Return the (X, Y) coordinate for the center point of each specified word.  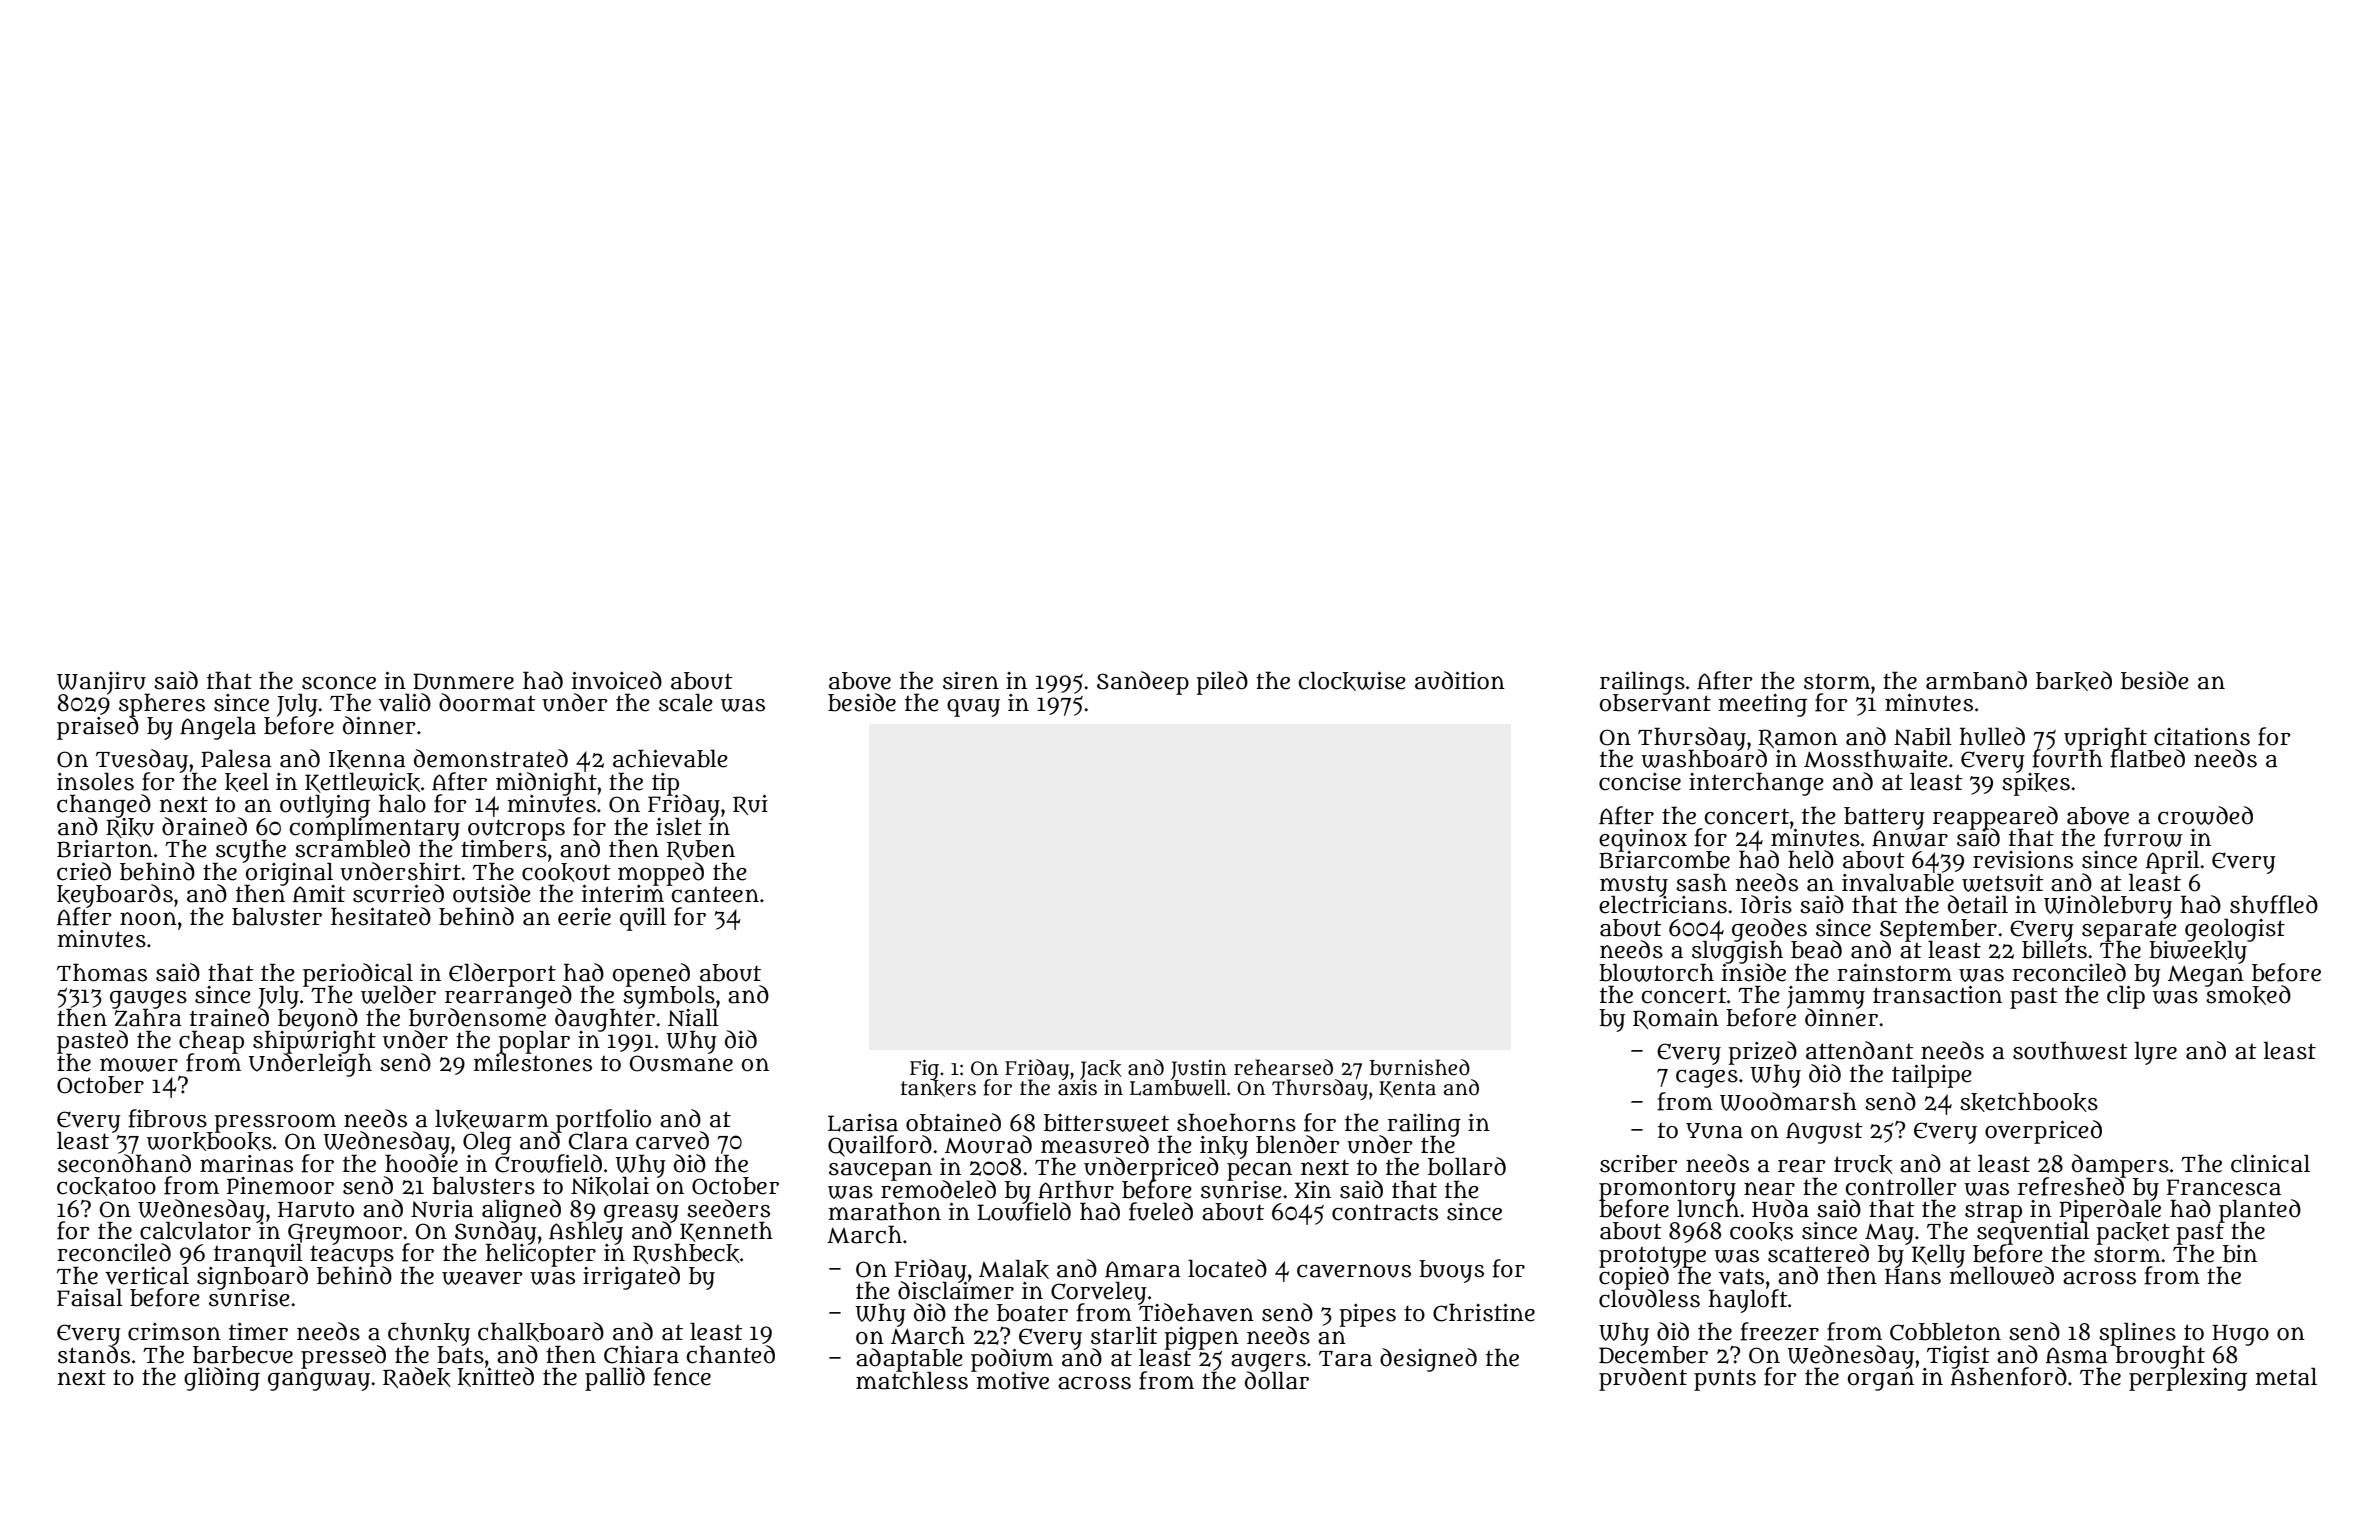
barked (2074, 681)
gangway (319, 1381)
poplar (534, 1041)
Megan (2206, 976)
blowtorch (1656, 972)
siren (971, 681)
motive (1012, 1380)
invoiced (617, 680)
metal (2286, 1376)
